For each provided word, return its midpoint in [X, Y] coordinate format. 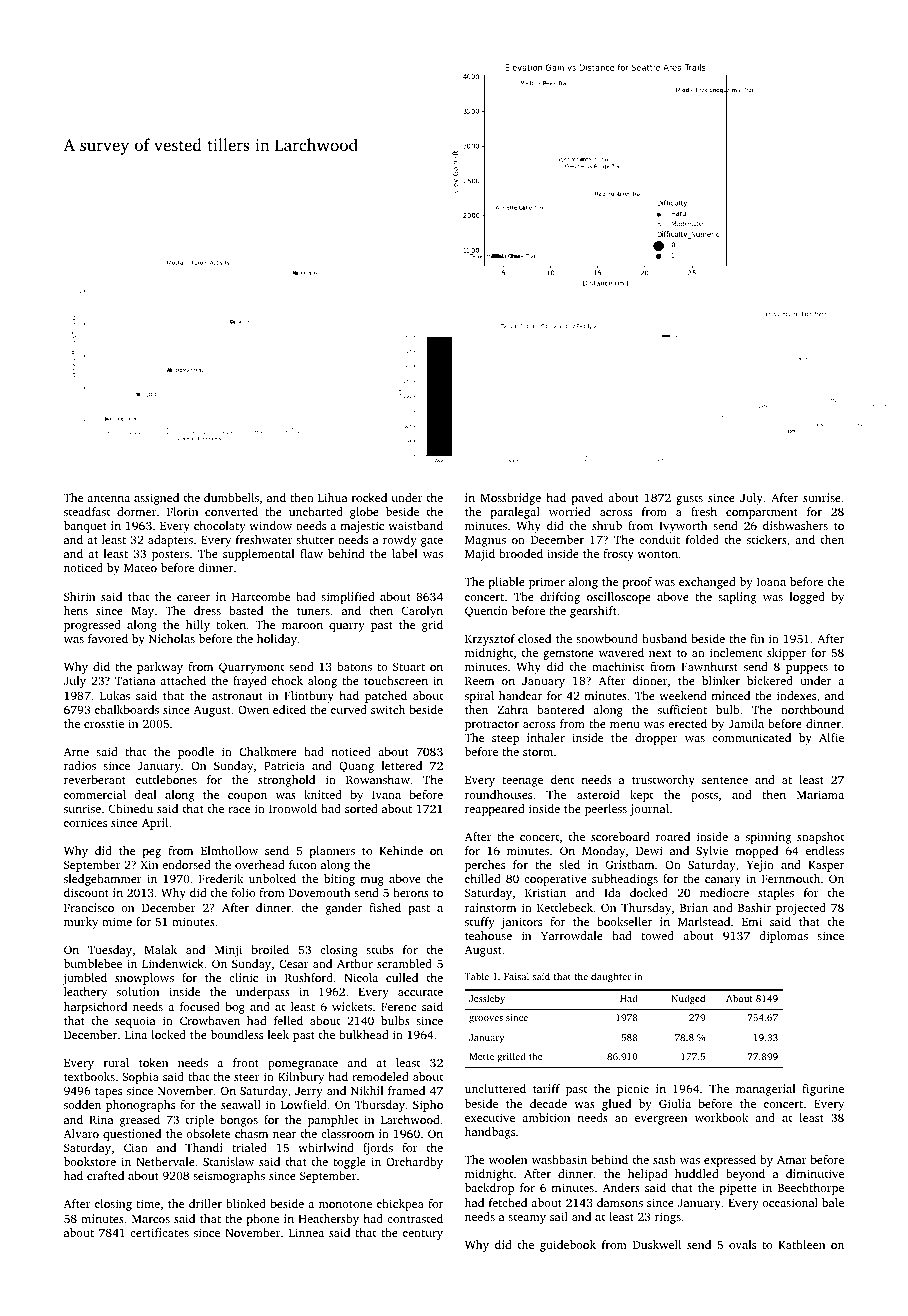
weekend [683, 695]
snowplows [144, 979]
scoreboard [620, 836]
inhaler [546, 737]
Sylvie [712, 852]
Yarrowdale [572, 935]
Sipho [428, 1106]
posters [170, 556]
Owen [253, 709]
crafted [105, 1175]
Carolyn [422, 612]
